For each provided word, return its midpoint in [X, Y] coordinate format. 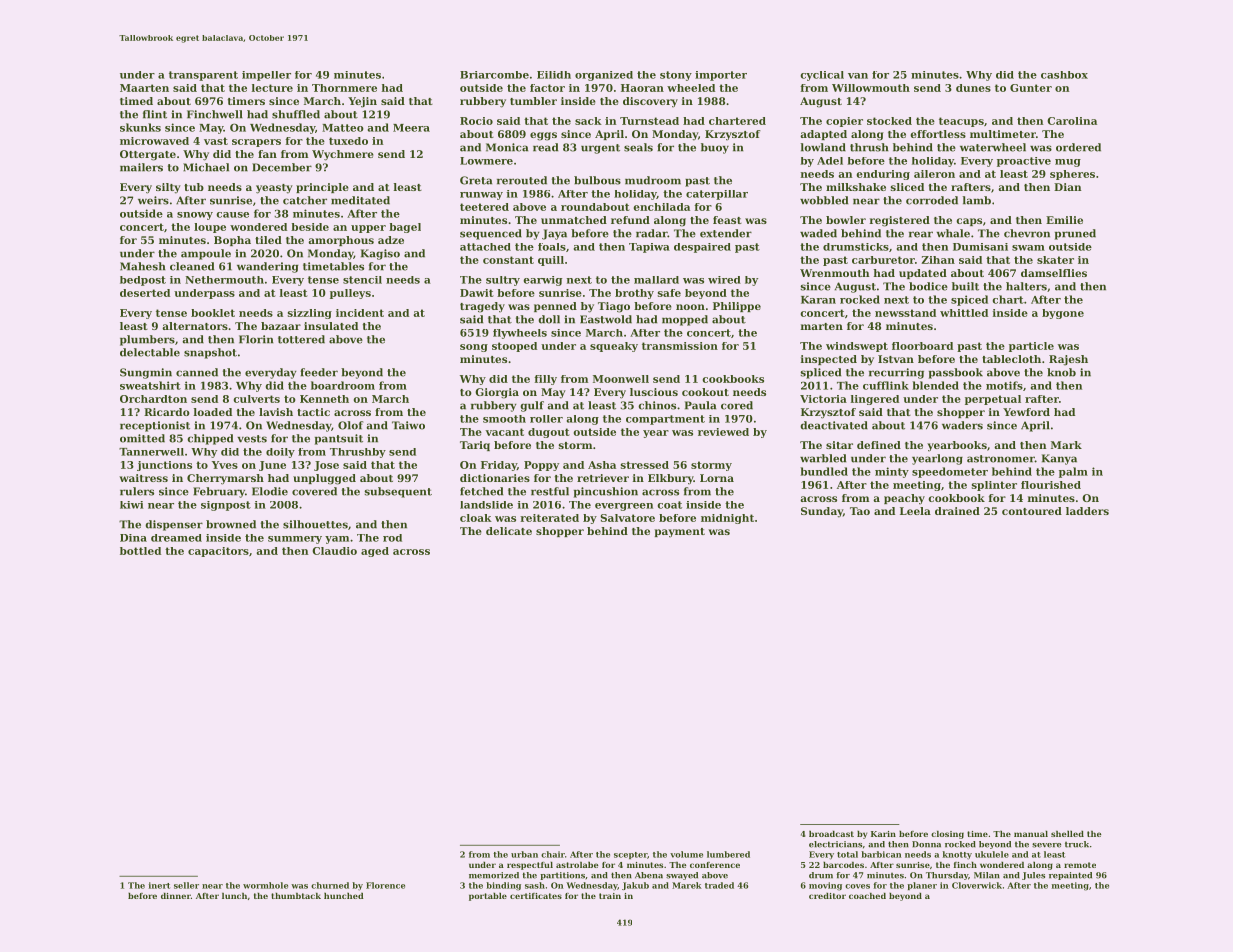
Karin [883, 834]
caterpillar [717, 195]
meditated [360, 200]
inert [159, 885]
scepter [630, 855]
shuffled [296, 114]
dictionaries [495, 478]
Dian [1068, 187]
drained [957, 511]
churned [330, 885]
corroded [932, 200]
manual [1031, 834]
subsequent [398, 492]
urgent [600, 149]
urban [524, 854]
